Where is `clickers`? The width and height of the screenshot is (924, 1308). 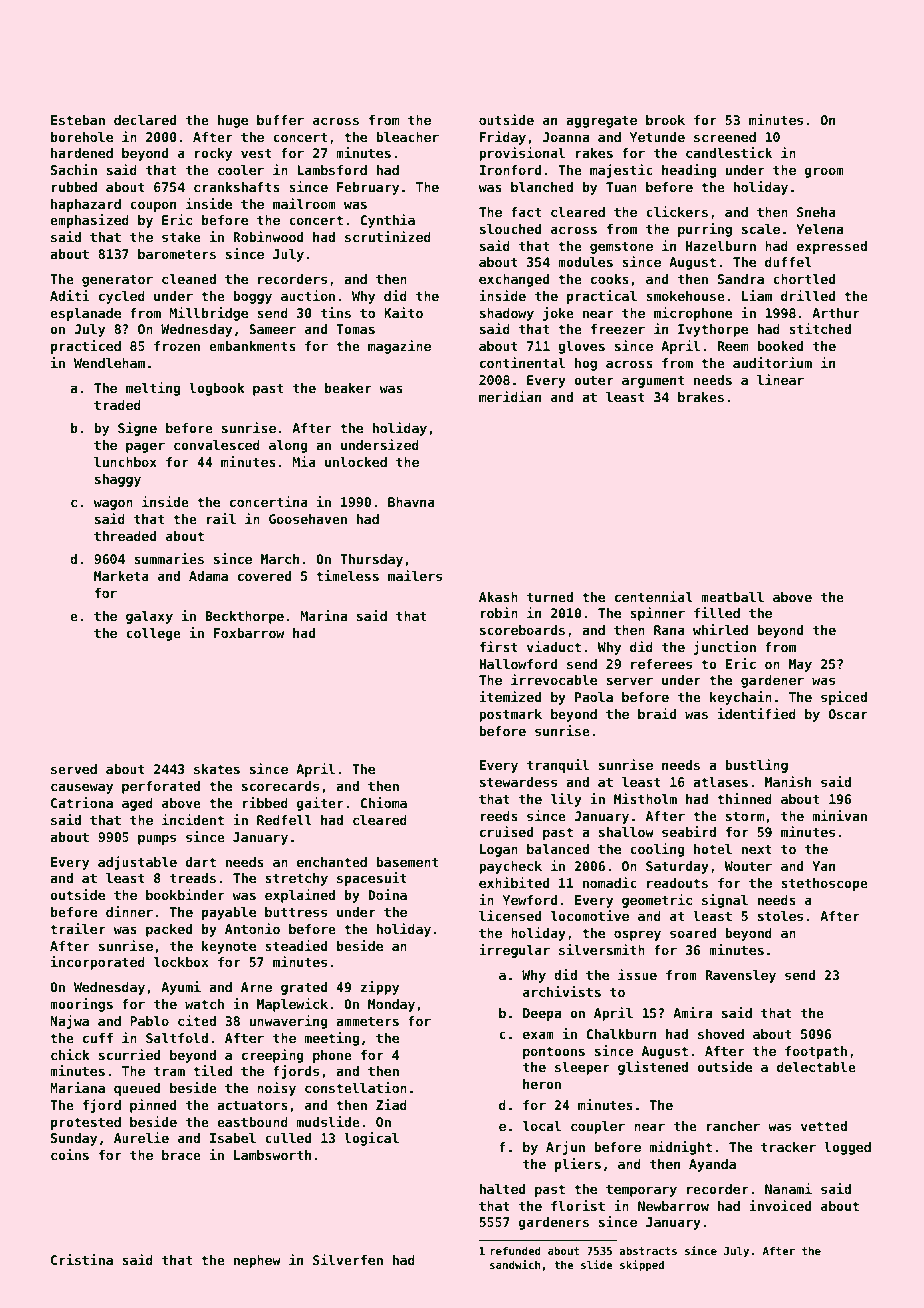
clickers is located at coordinates (677, 211).
